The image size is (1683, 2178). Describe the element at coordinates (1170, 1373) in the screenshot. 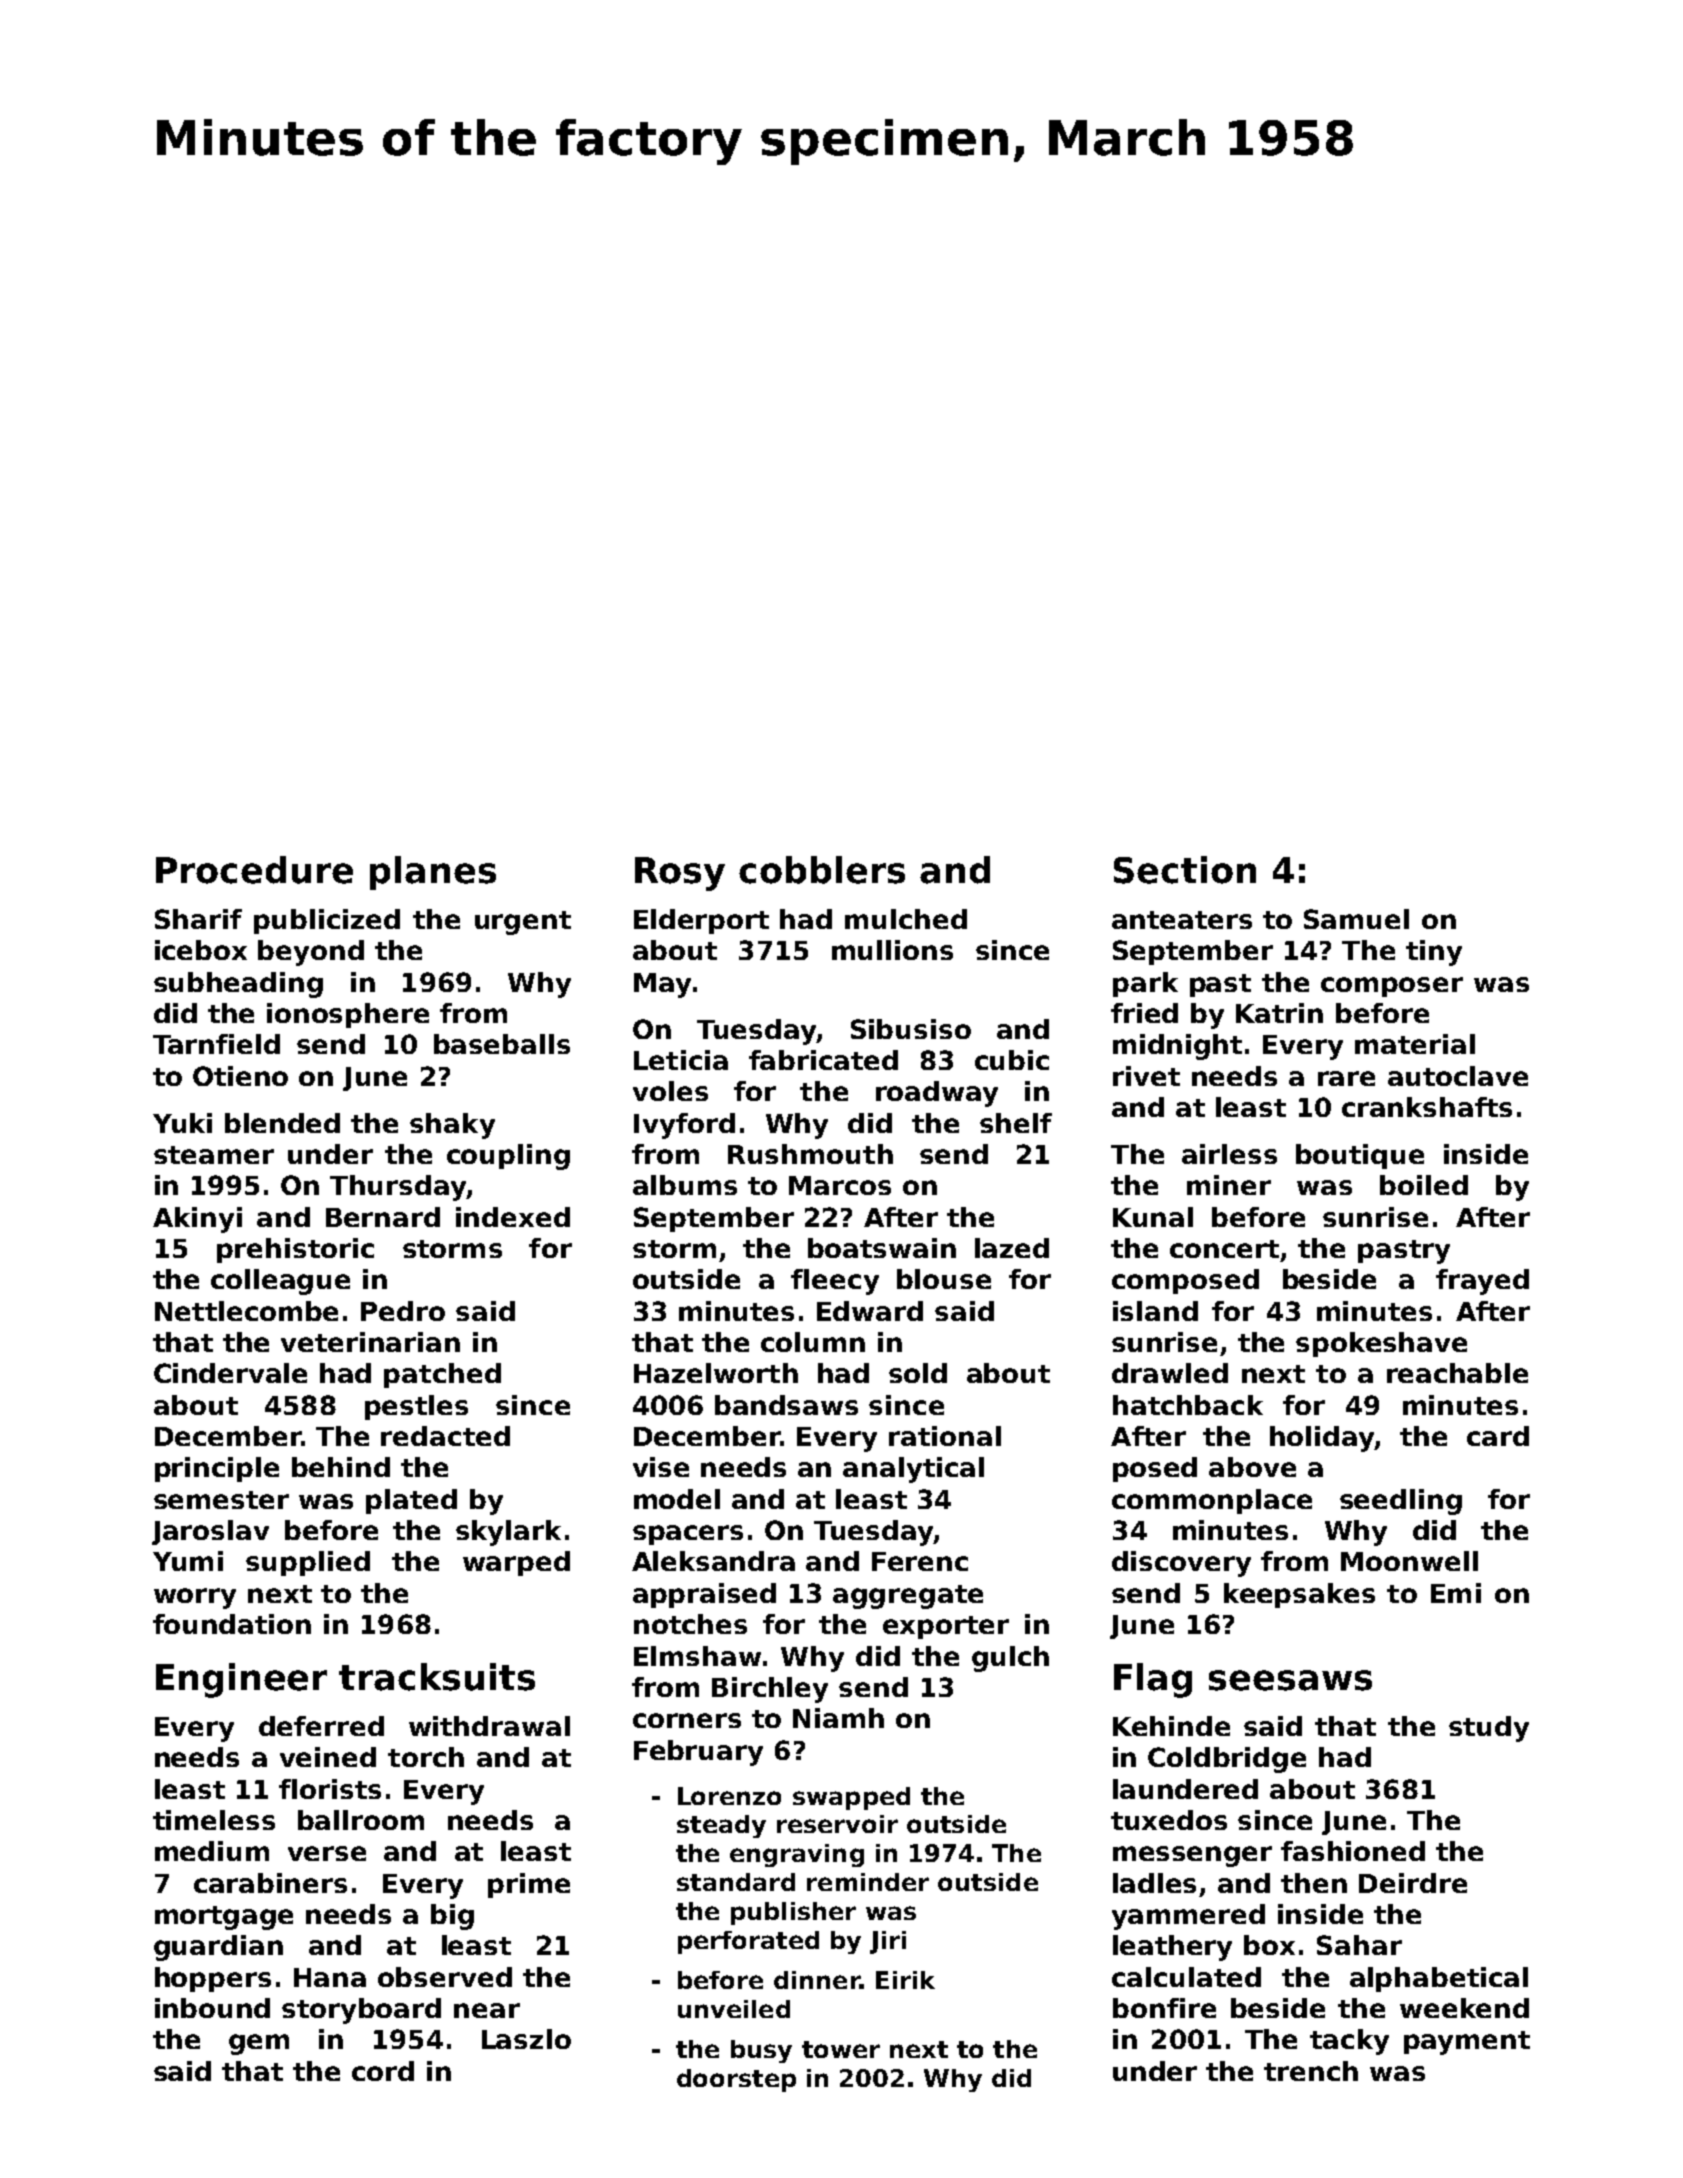

I see `drawled` at that location.
